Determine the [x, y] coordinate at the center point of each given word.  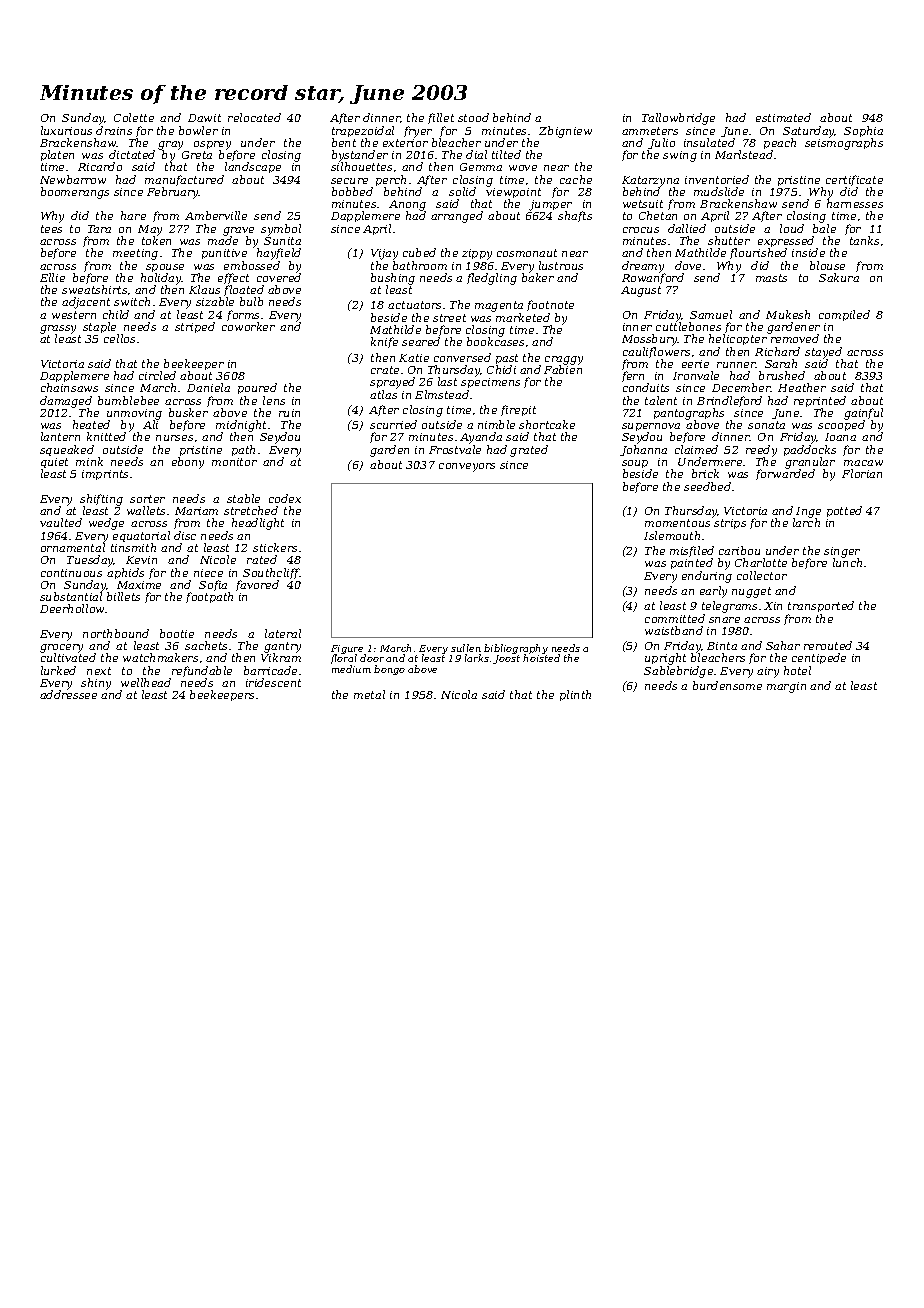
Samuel [711, 314]
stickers [275, 547]
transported [821, 606]
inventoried [717, 179]
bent [344, 142]
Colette [134, 117]
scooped [841, 426]
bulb [251, 301]
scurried [393, 424]
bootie [177, 633]
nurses [174, 438]
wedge [106, 524]
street [449, 318]
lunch [847, 563]
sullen [466, 648]
